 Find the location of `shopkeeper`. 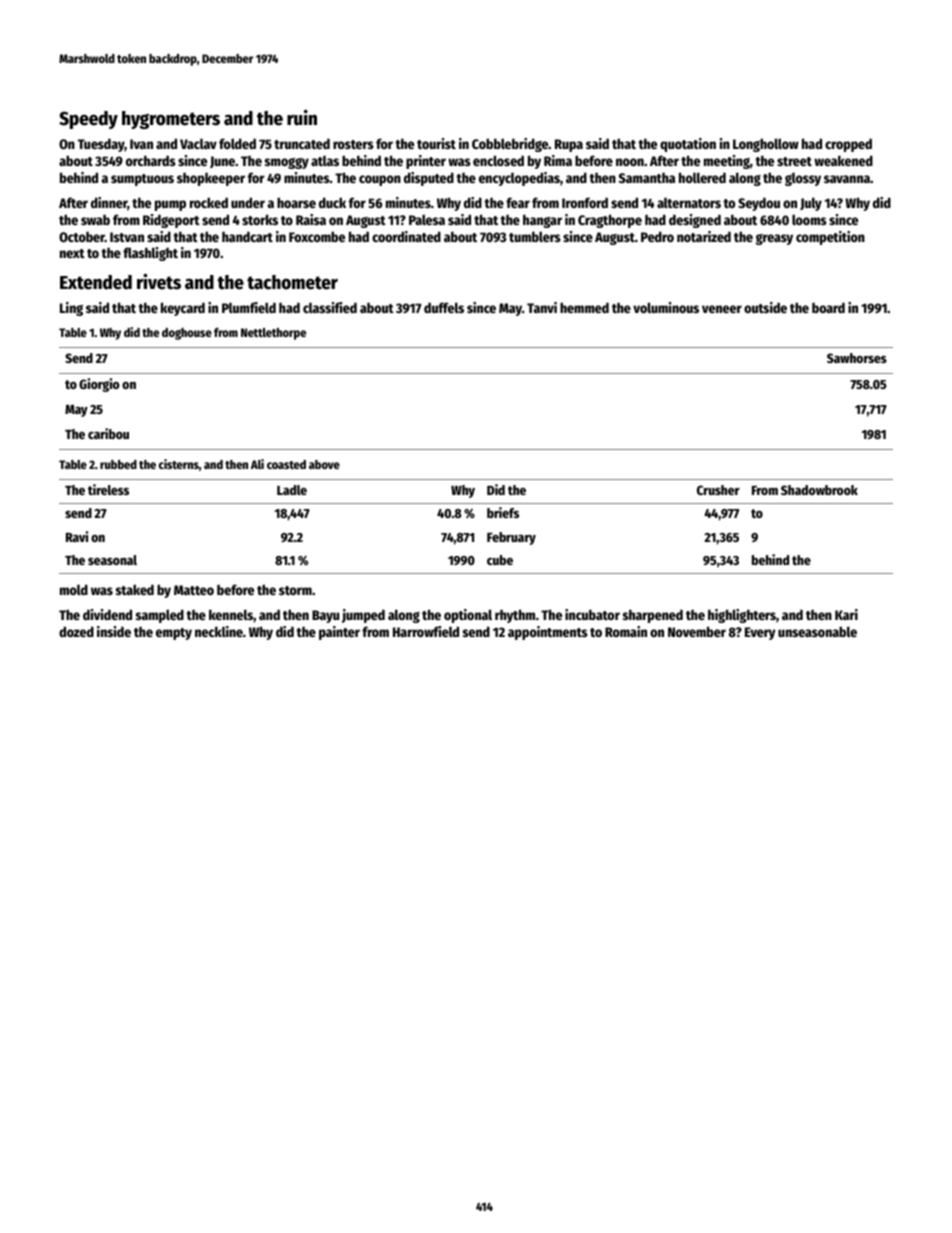

shopkeeper is located at coordinates (211, 179).
